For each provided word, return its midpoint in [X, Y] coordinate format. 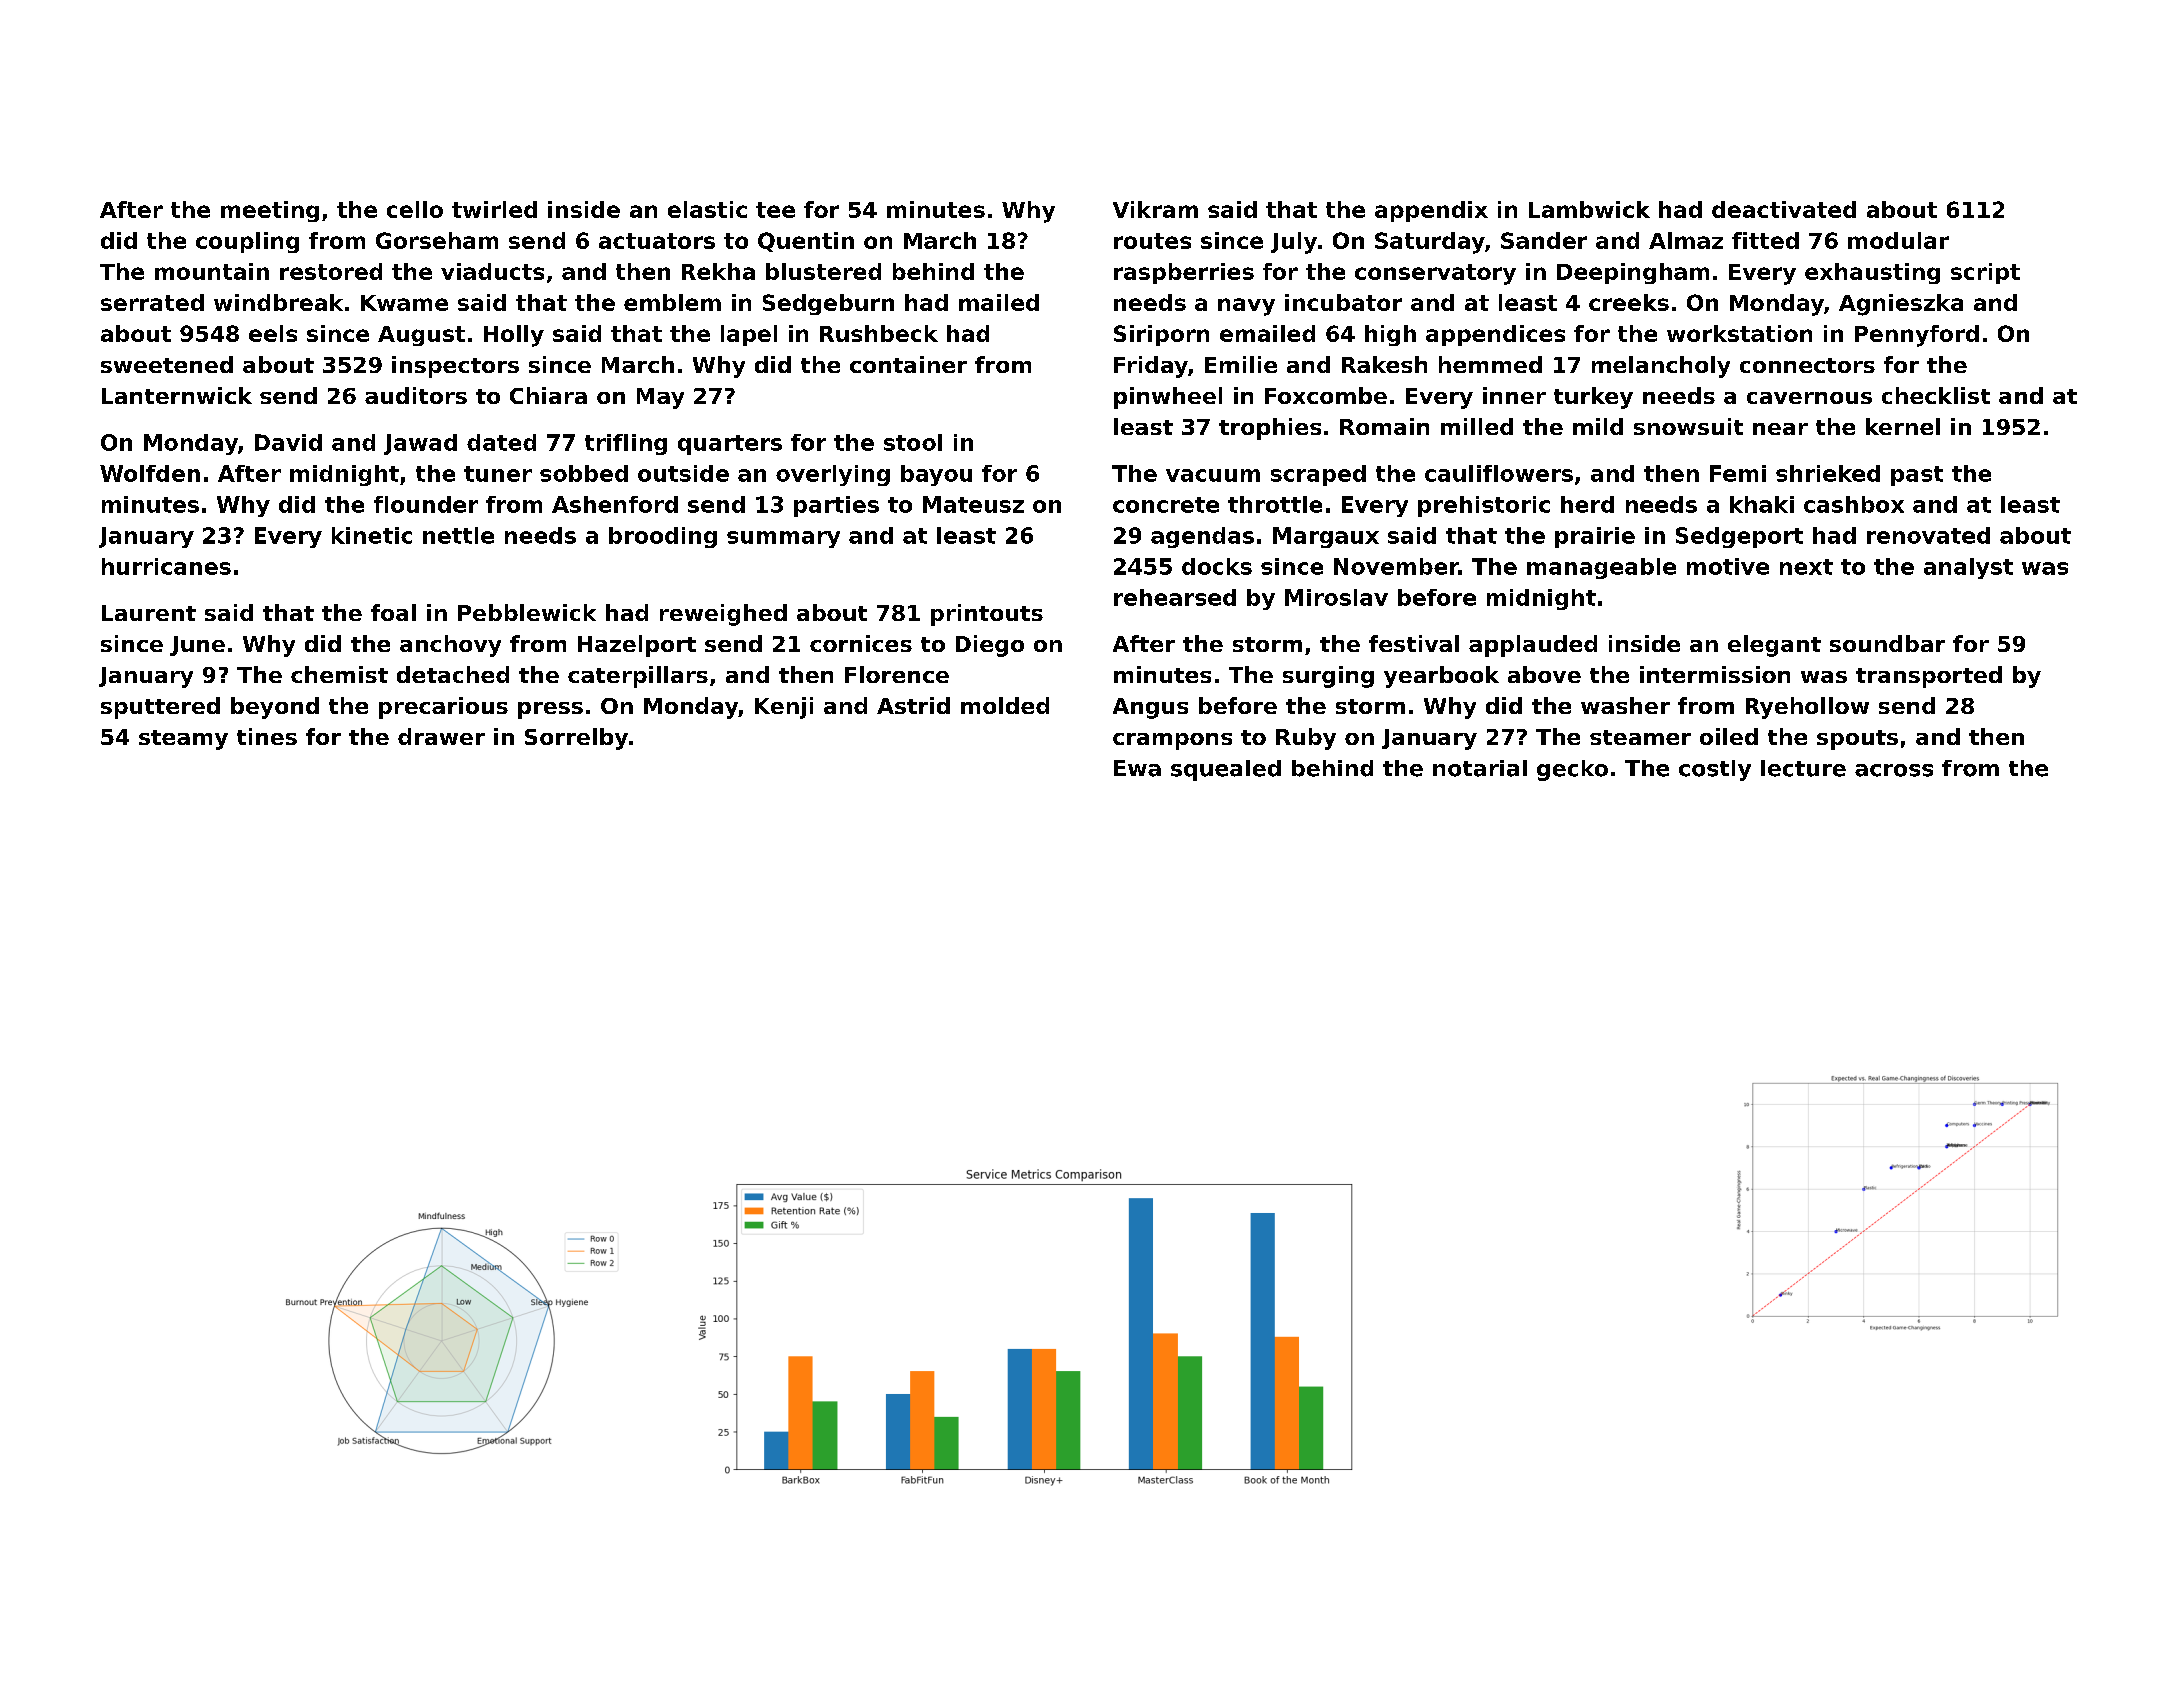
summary [783, 539]
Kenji [784, 708]
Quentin [806, 242]
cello [415, 209]
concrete [1166, 505]
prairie [1595, 537]
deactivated [1784, 209]
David [288, 442]
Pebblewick [527, 612]
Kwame [404, 303]
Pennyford [1917, 336]
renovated [1928, 535]
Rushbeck [879, 333]
